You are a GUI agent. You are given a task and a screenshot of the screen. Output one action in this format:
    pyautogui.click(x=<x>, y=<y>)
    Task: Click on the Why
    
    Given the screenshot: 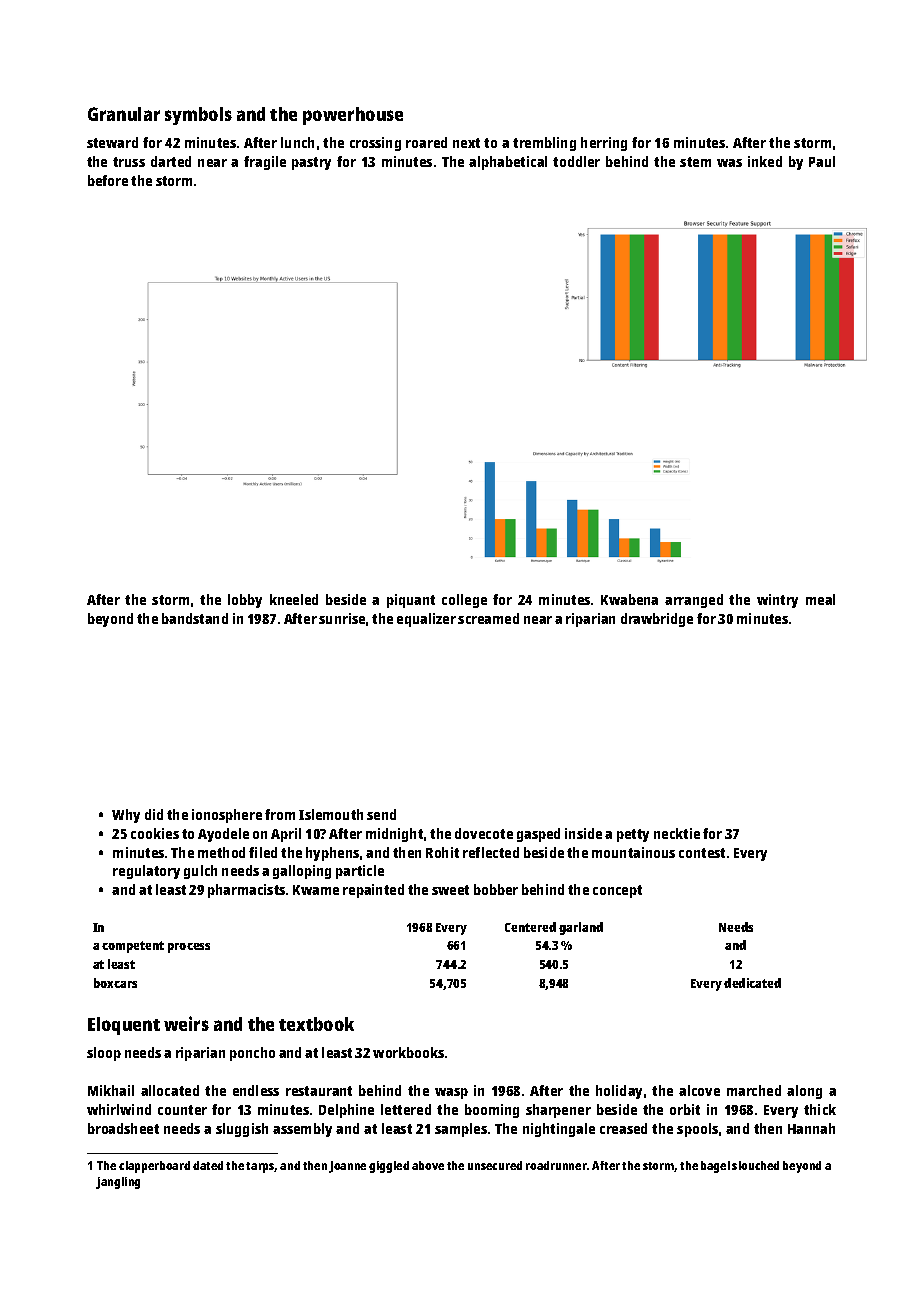 What is the action you would take?
    pyautogui.click(x=126, y=816)
